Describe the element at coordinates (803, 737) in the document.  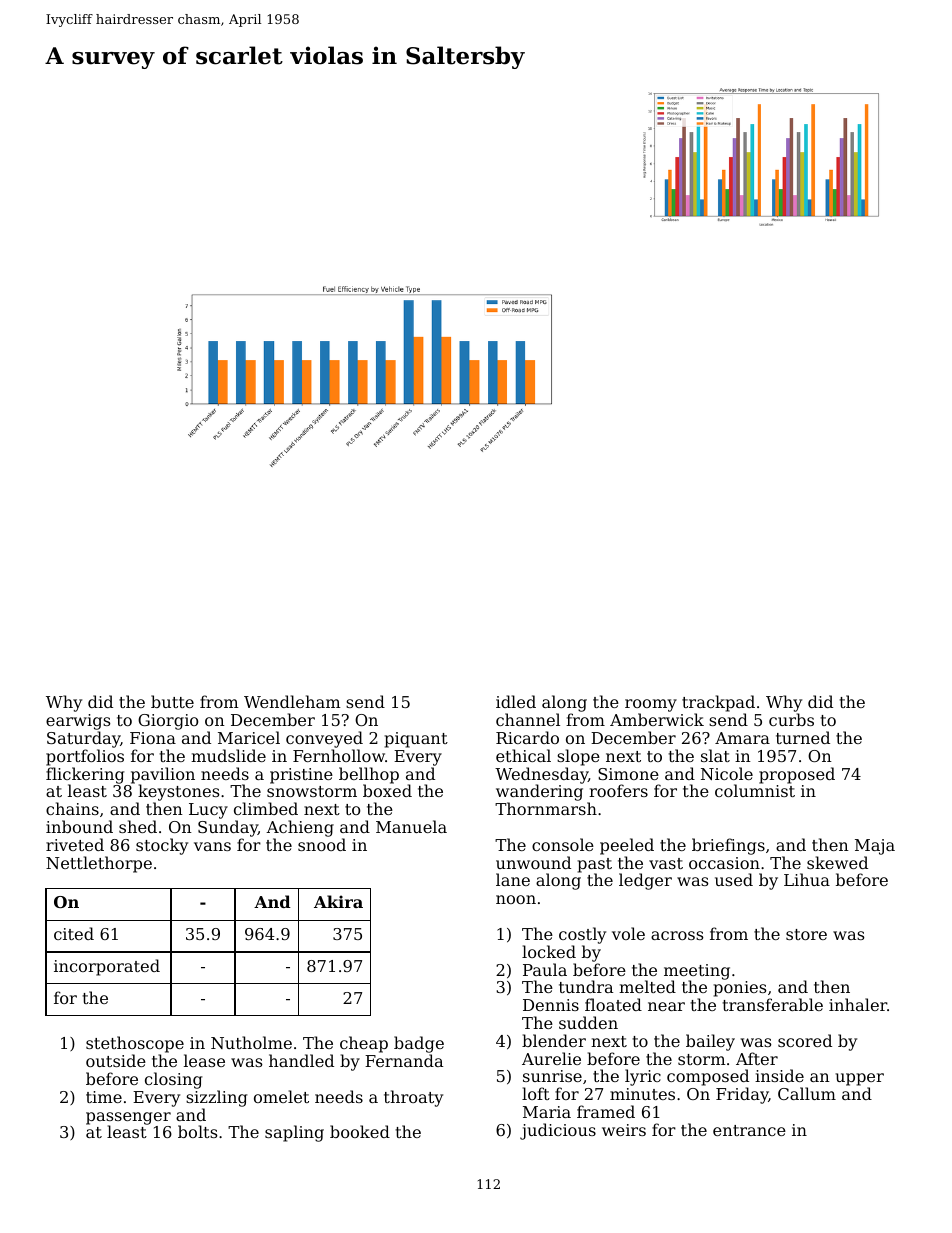
I see `turned` at that location.
